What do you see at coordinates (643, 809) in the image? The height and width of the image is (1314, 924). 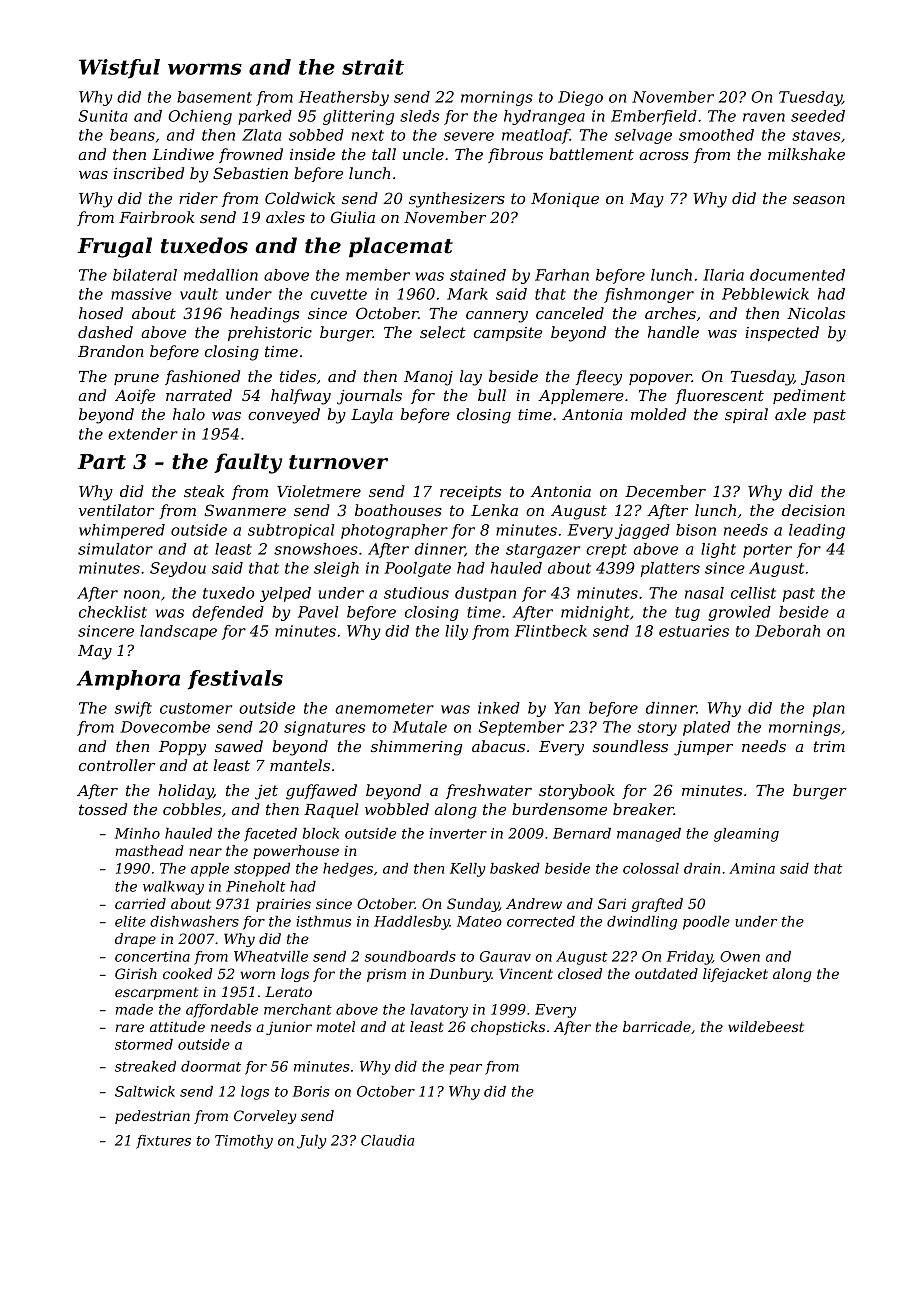 I see `breaker` at bounding box center [643, 809].
